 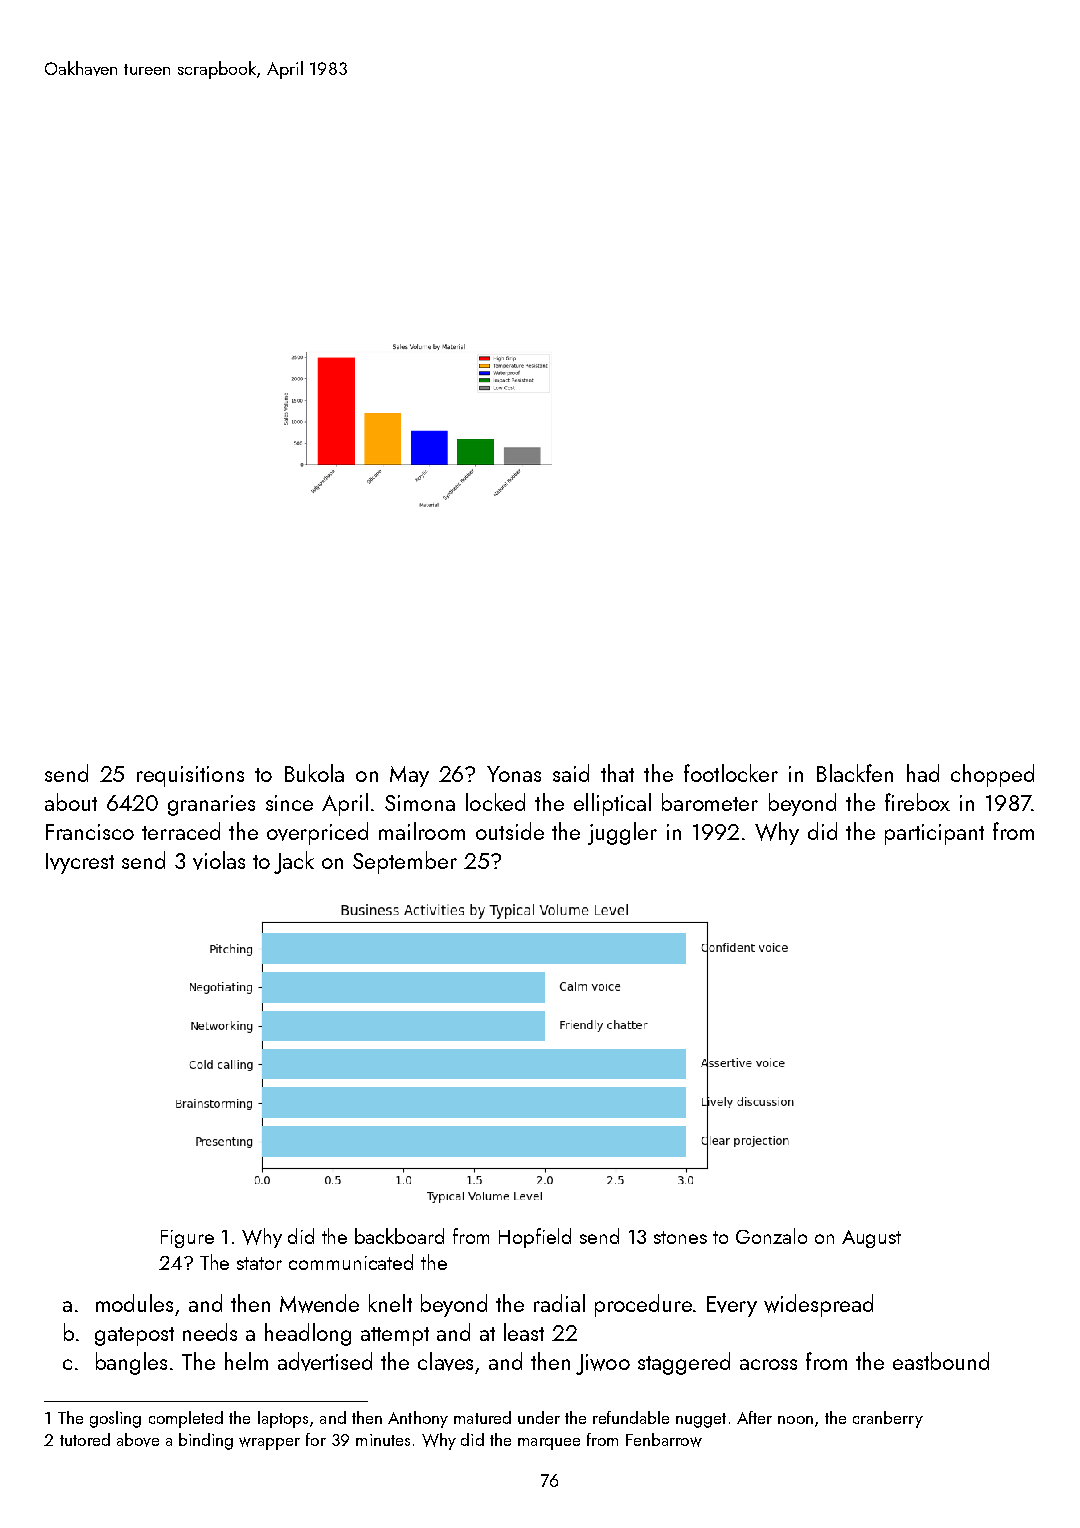 I want to click on backboard, so click(x=399, y=1236).
